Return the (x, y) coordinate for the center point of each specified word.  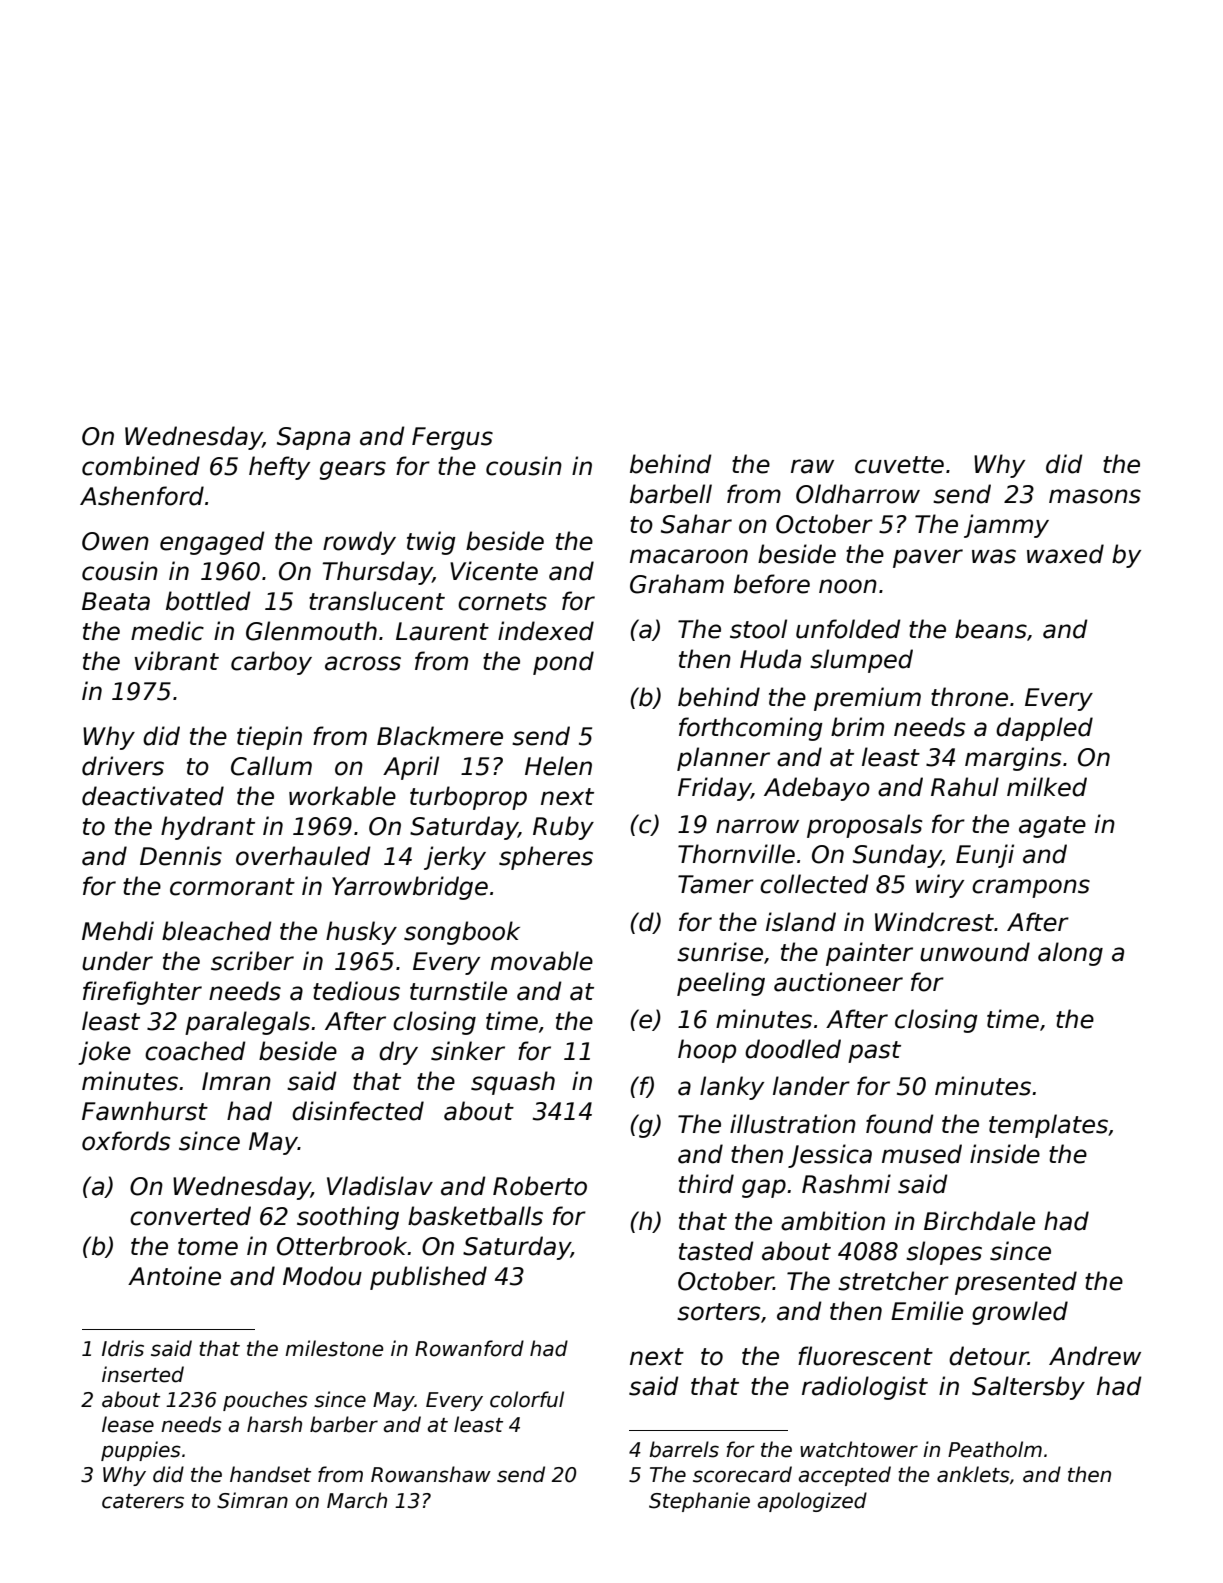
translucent (377, 601)
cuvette (899, 465)
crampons (1031, 888)
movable (542, 961)
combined (141, 466)
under (117, 961)
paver (928, 558)
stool (758, 629)
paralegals (247, 1023)
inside (1005, 1154)
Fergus (452, 438)
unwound (975, 952)
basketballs (475, 1216)
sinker (468, 1051)
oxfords (126, 1141)
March (357, 1500)
